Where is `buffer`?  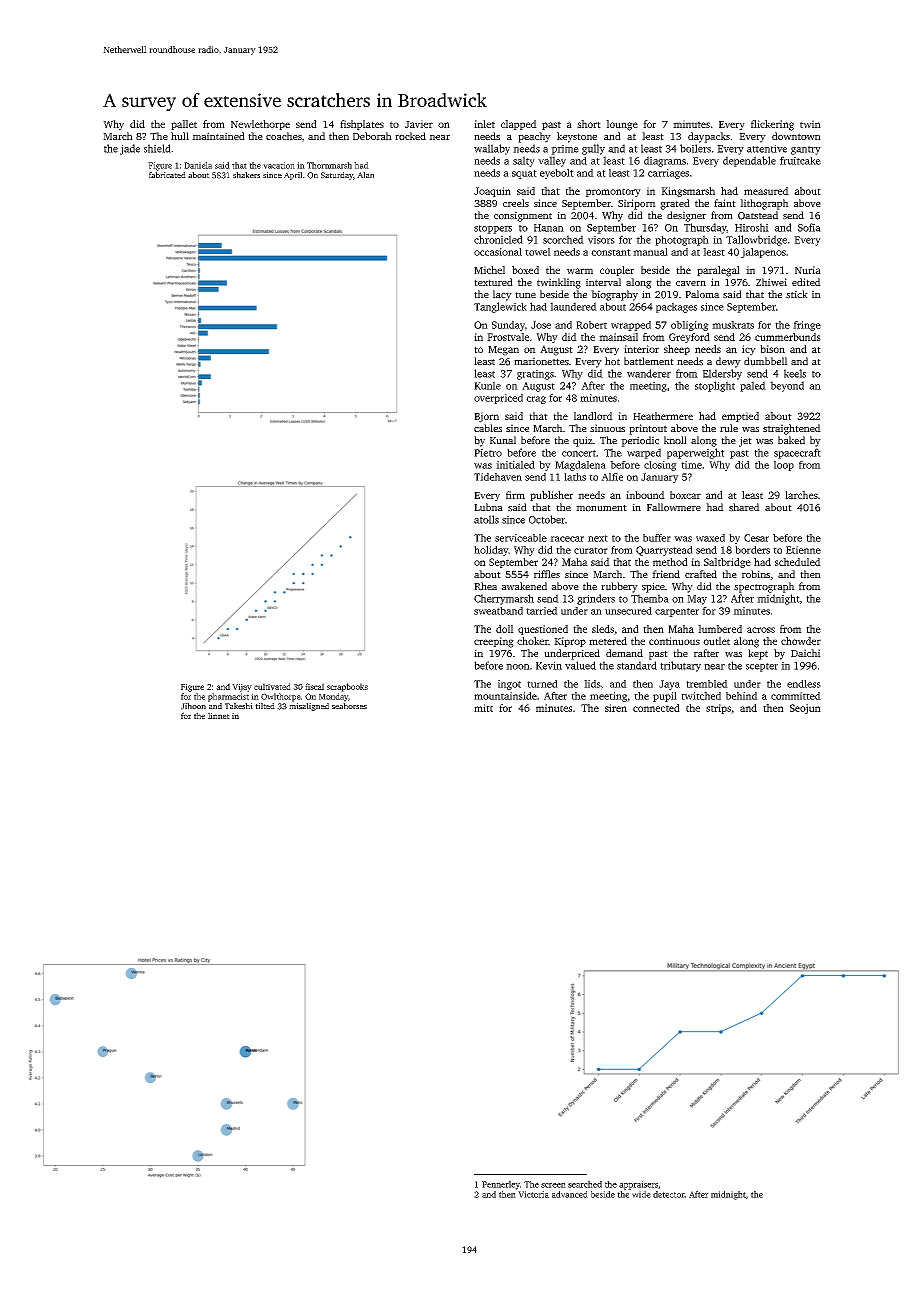
buffer is located at coordinates (657, 538).
